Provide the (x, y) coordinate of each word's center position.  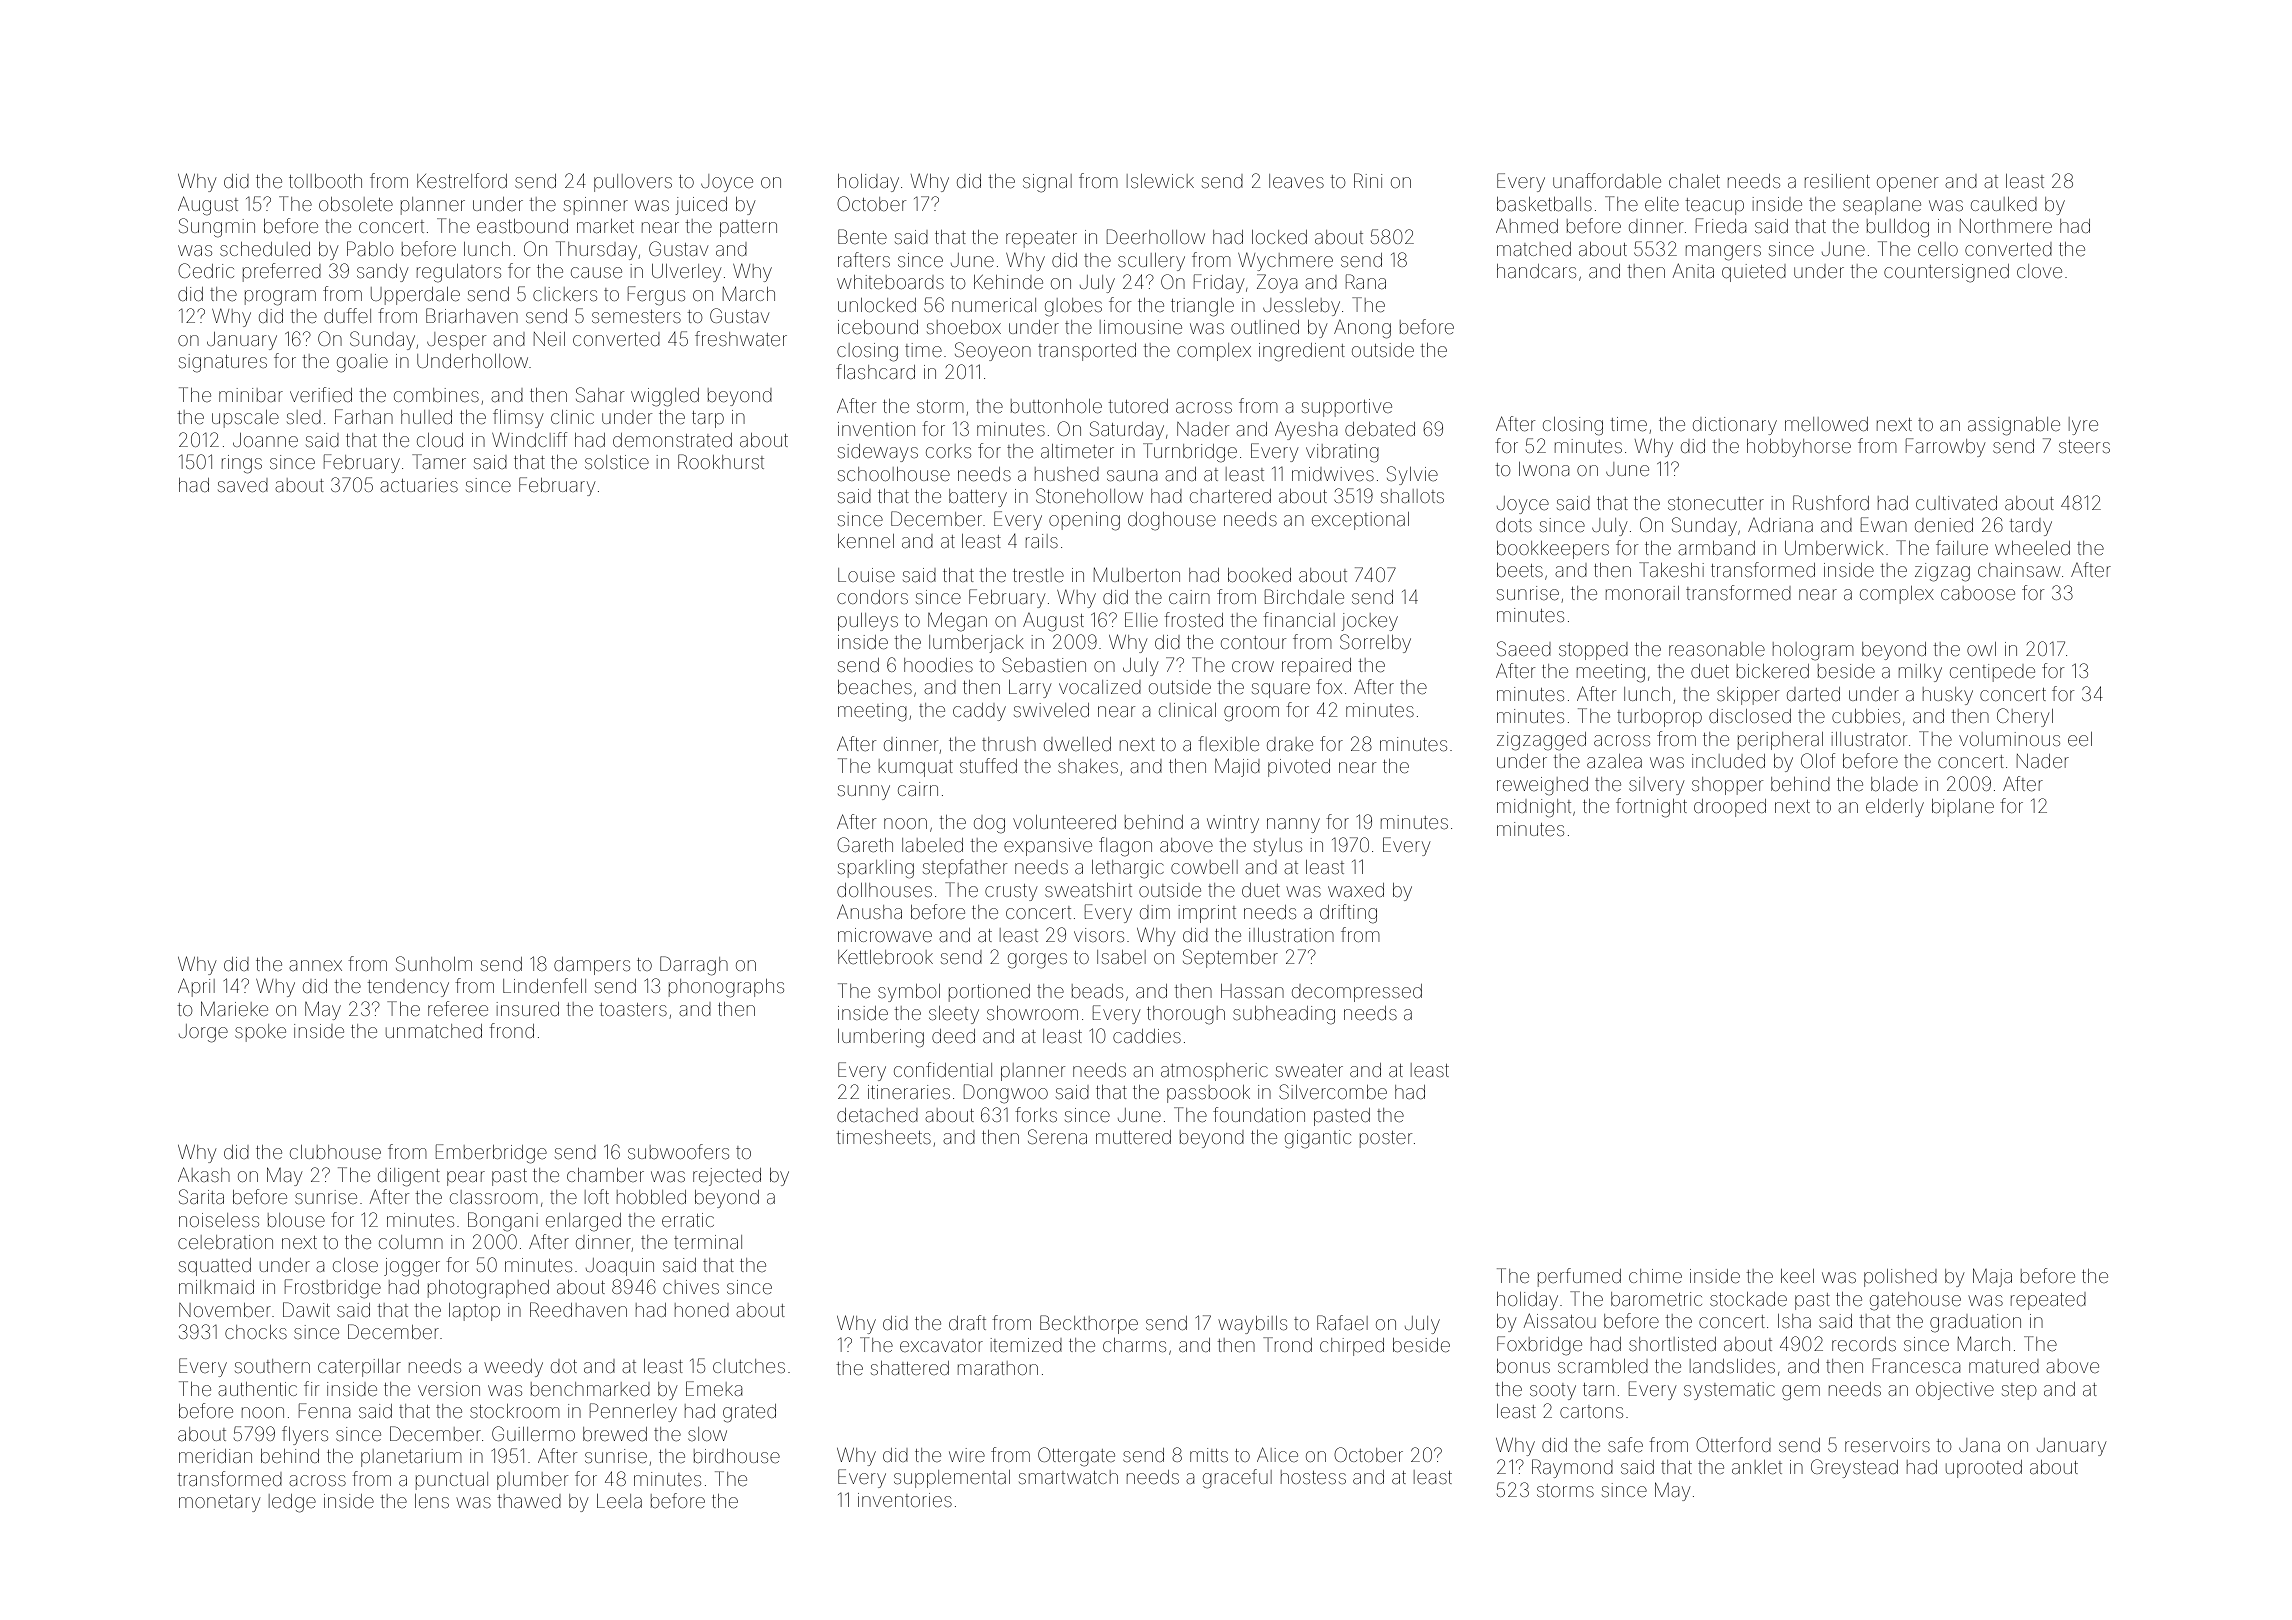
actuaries (419, 485)
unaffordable (1607, 180)
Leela (619, 1501)
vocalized (1100, 687)
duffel (347, 315)
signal (1047, 183)
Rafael (1342, 1322)
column (411, 1242)
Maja (1992, 1278)
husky (1948, 696)
